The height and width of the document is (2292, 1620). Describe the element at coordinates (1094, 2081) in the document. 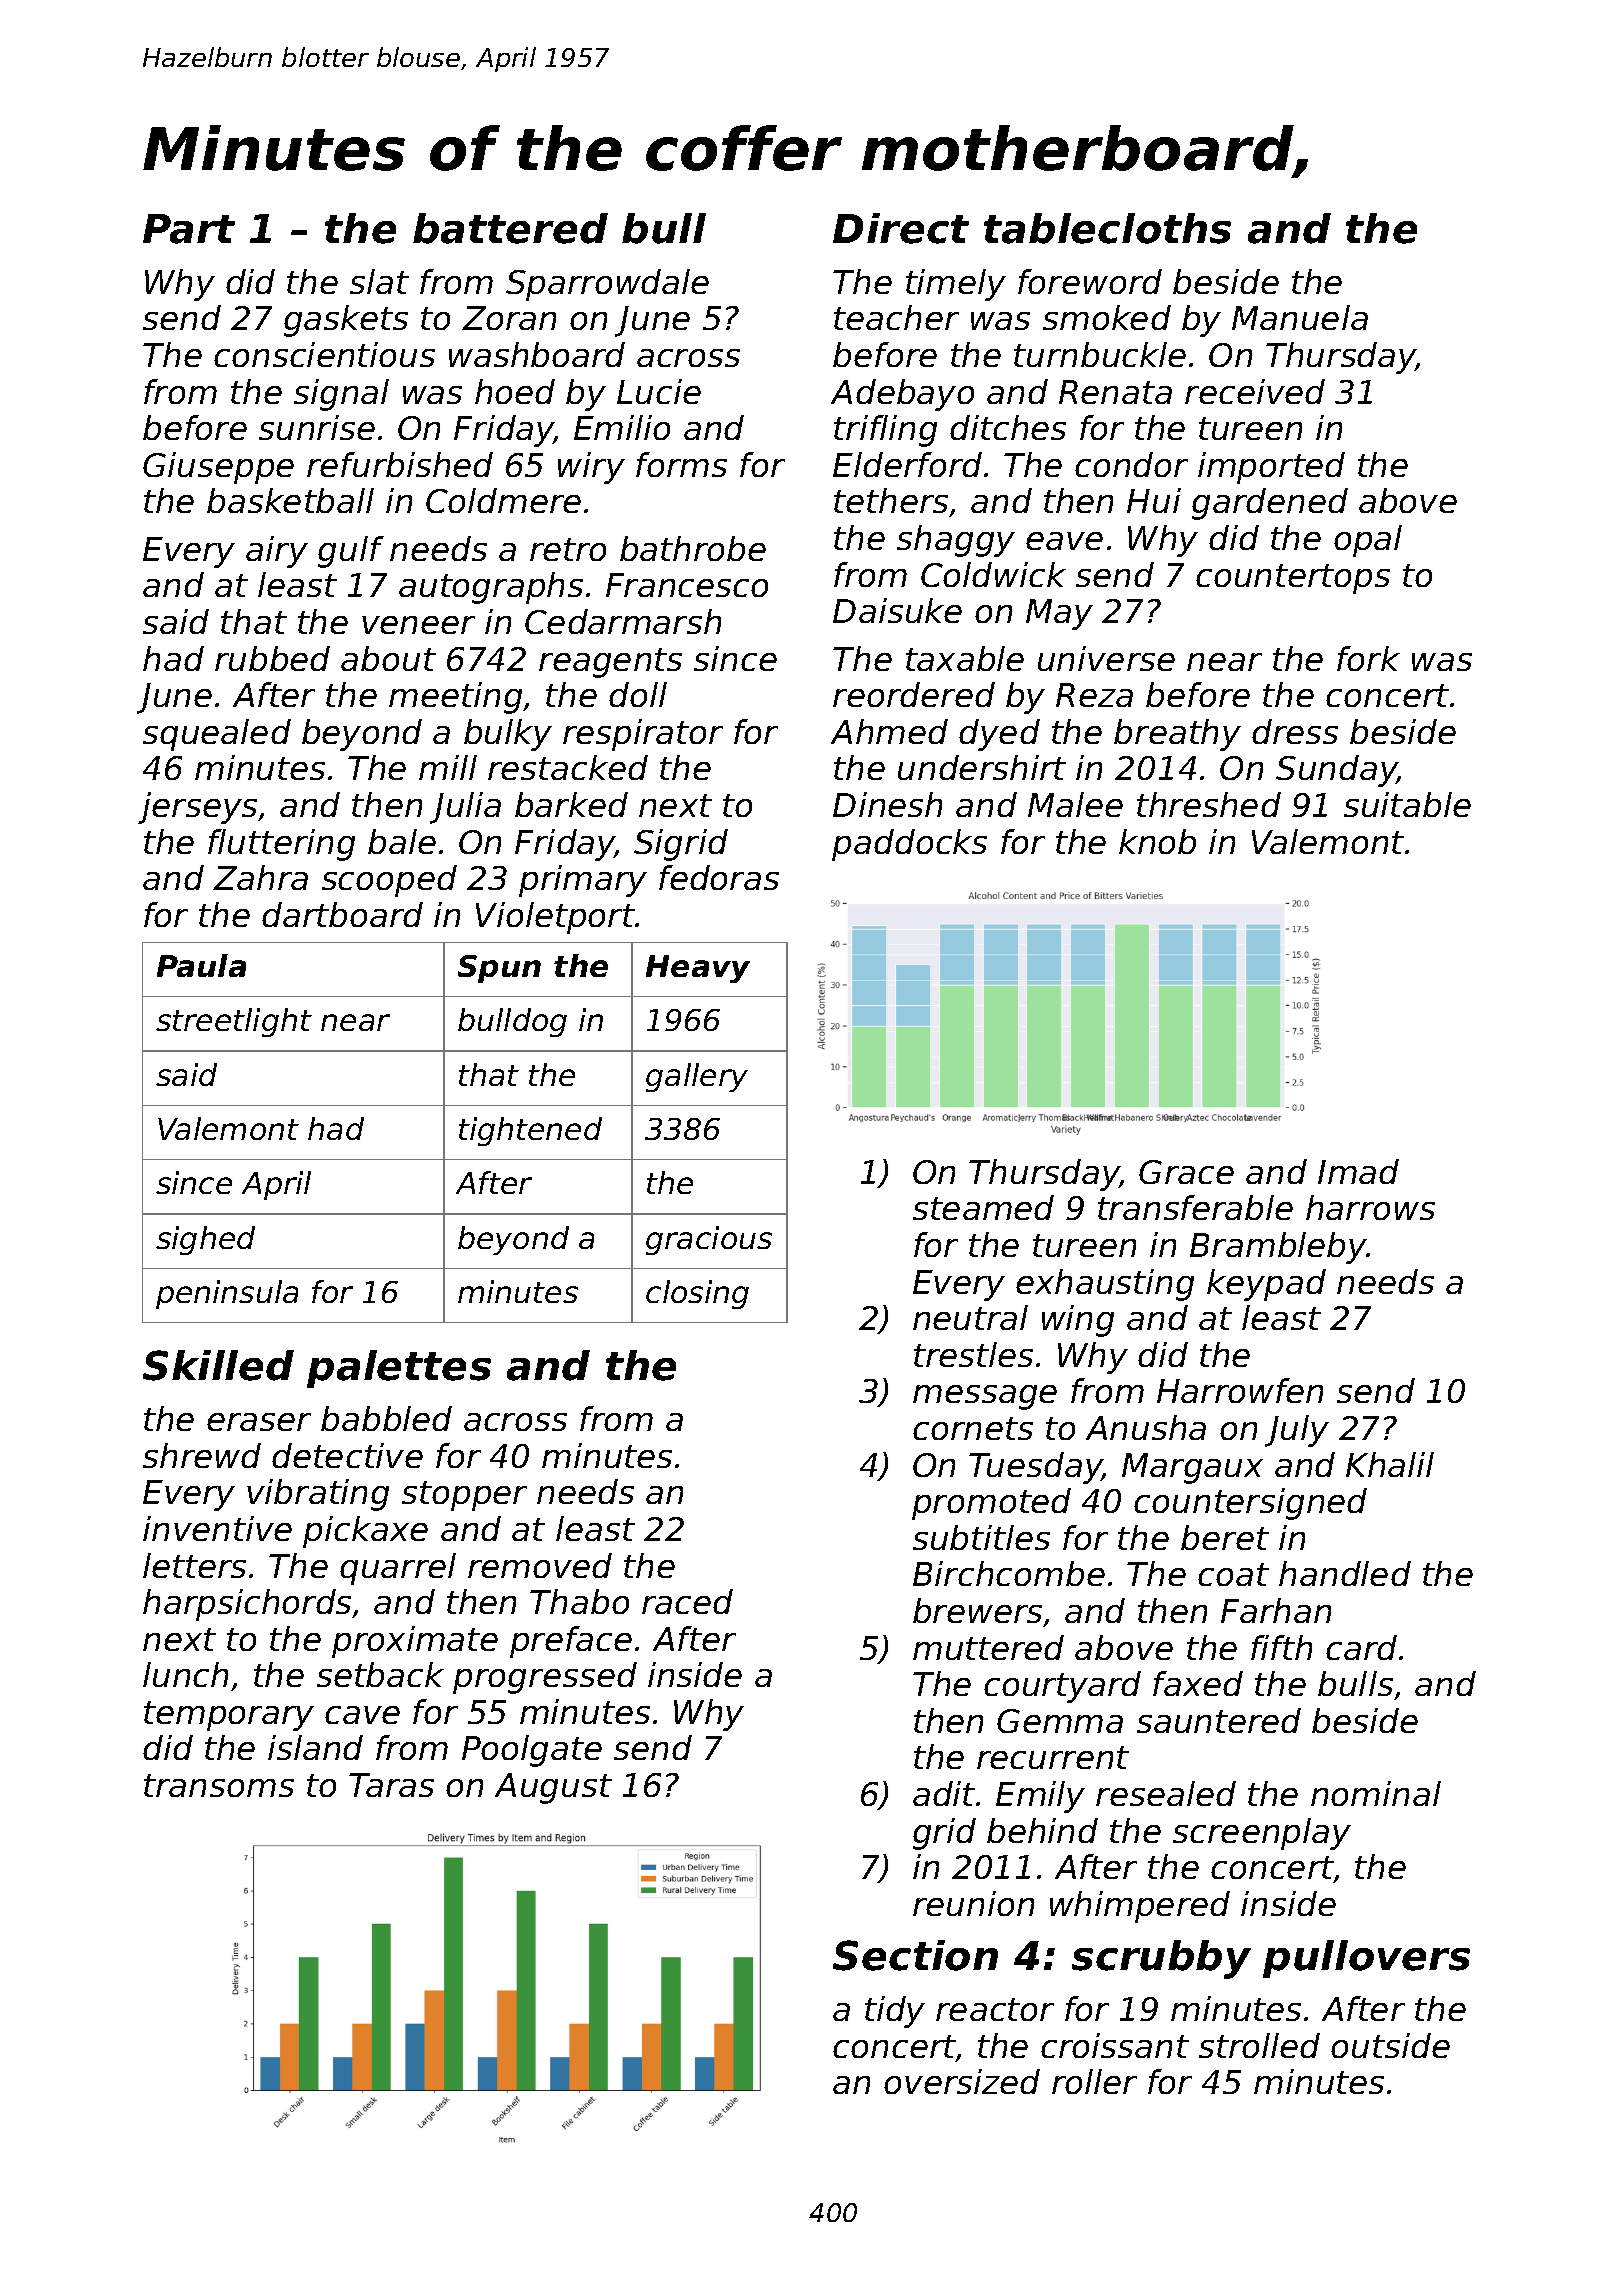

I see `roller` at that location.
